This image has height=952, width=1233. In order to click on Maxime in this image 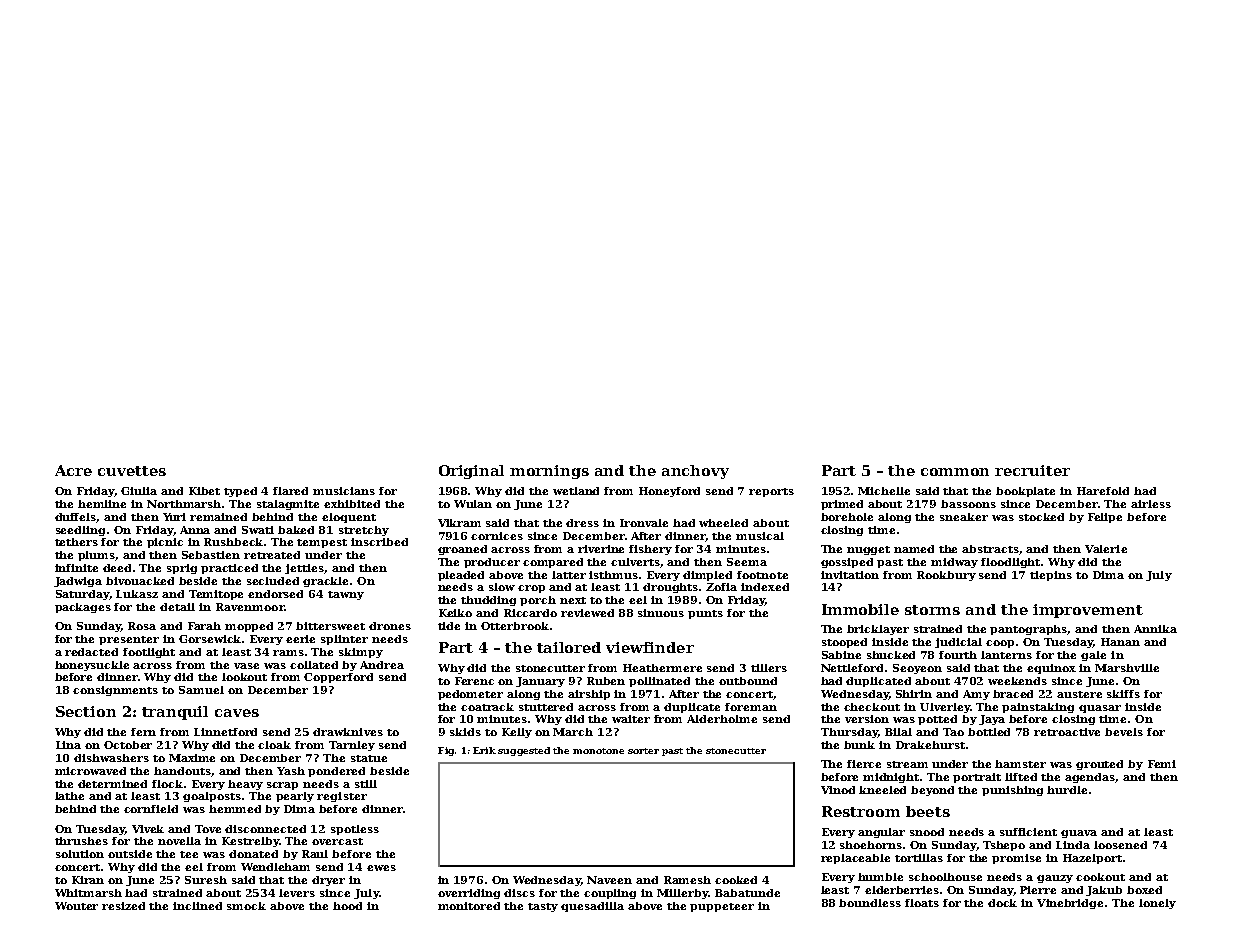, I will do `click(192, 758)`.
